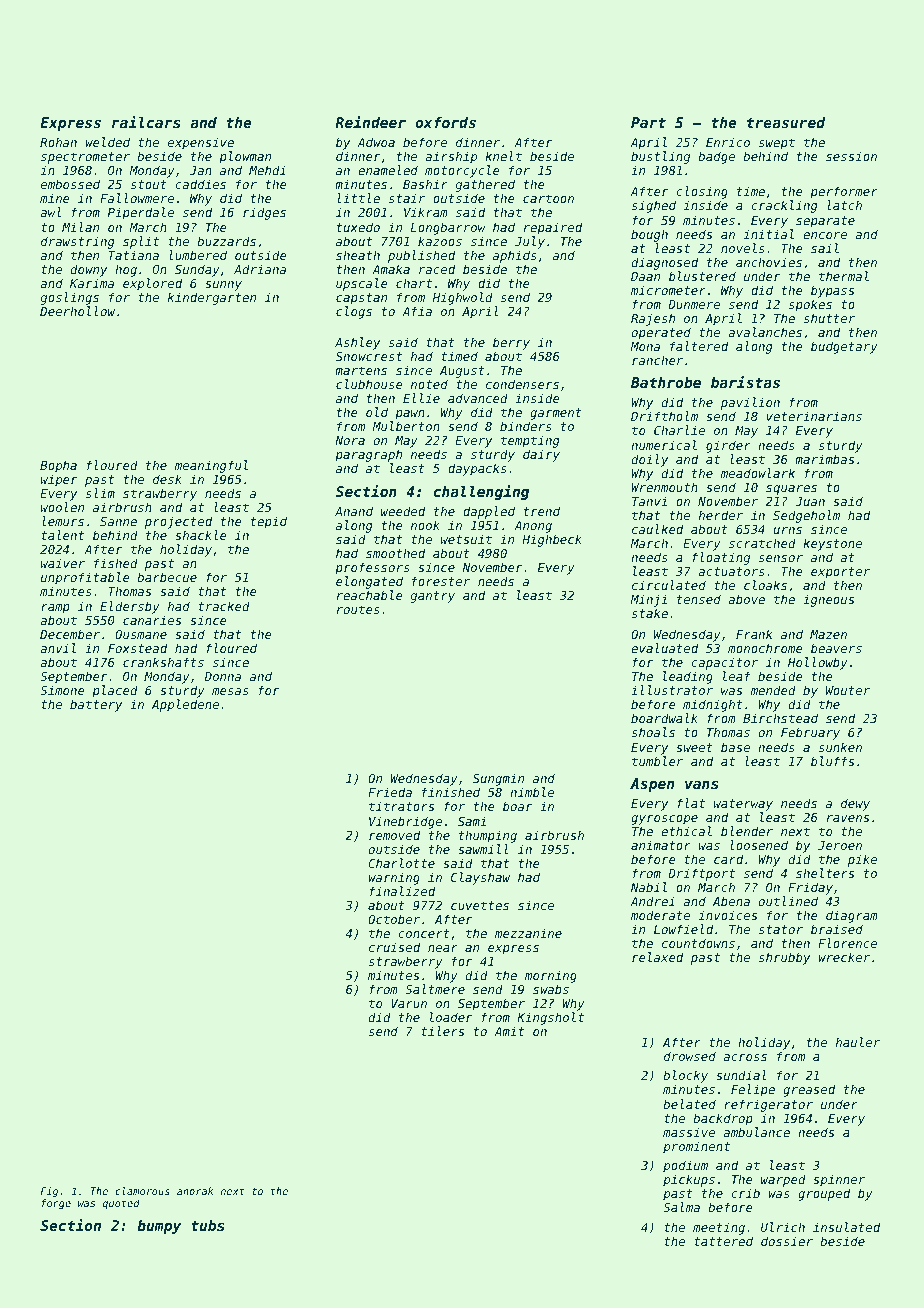 Image resolution: width=924 pixels, height=1308 pixels. I want to click on Salma, so click(681, 1207).
